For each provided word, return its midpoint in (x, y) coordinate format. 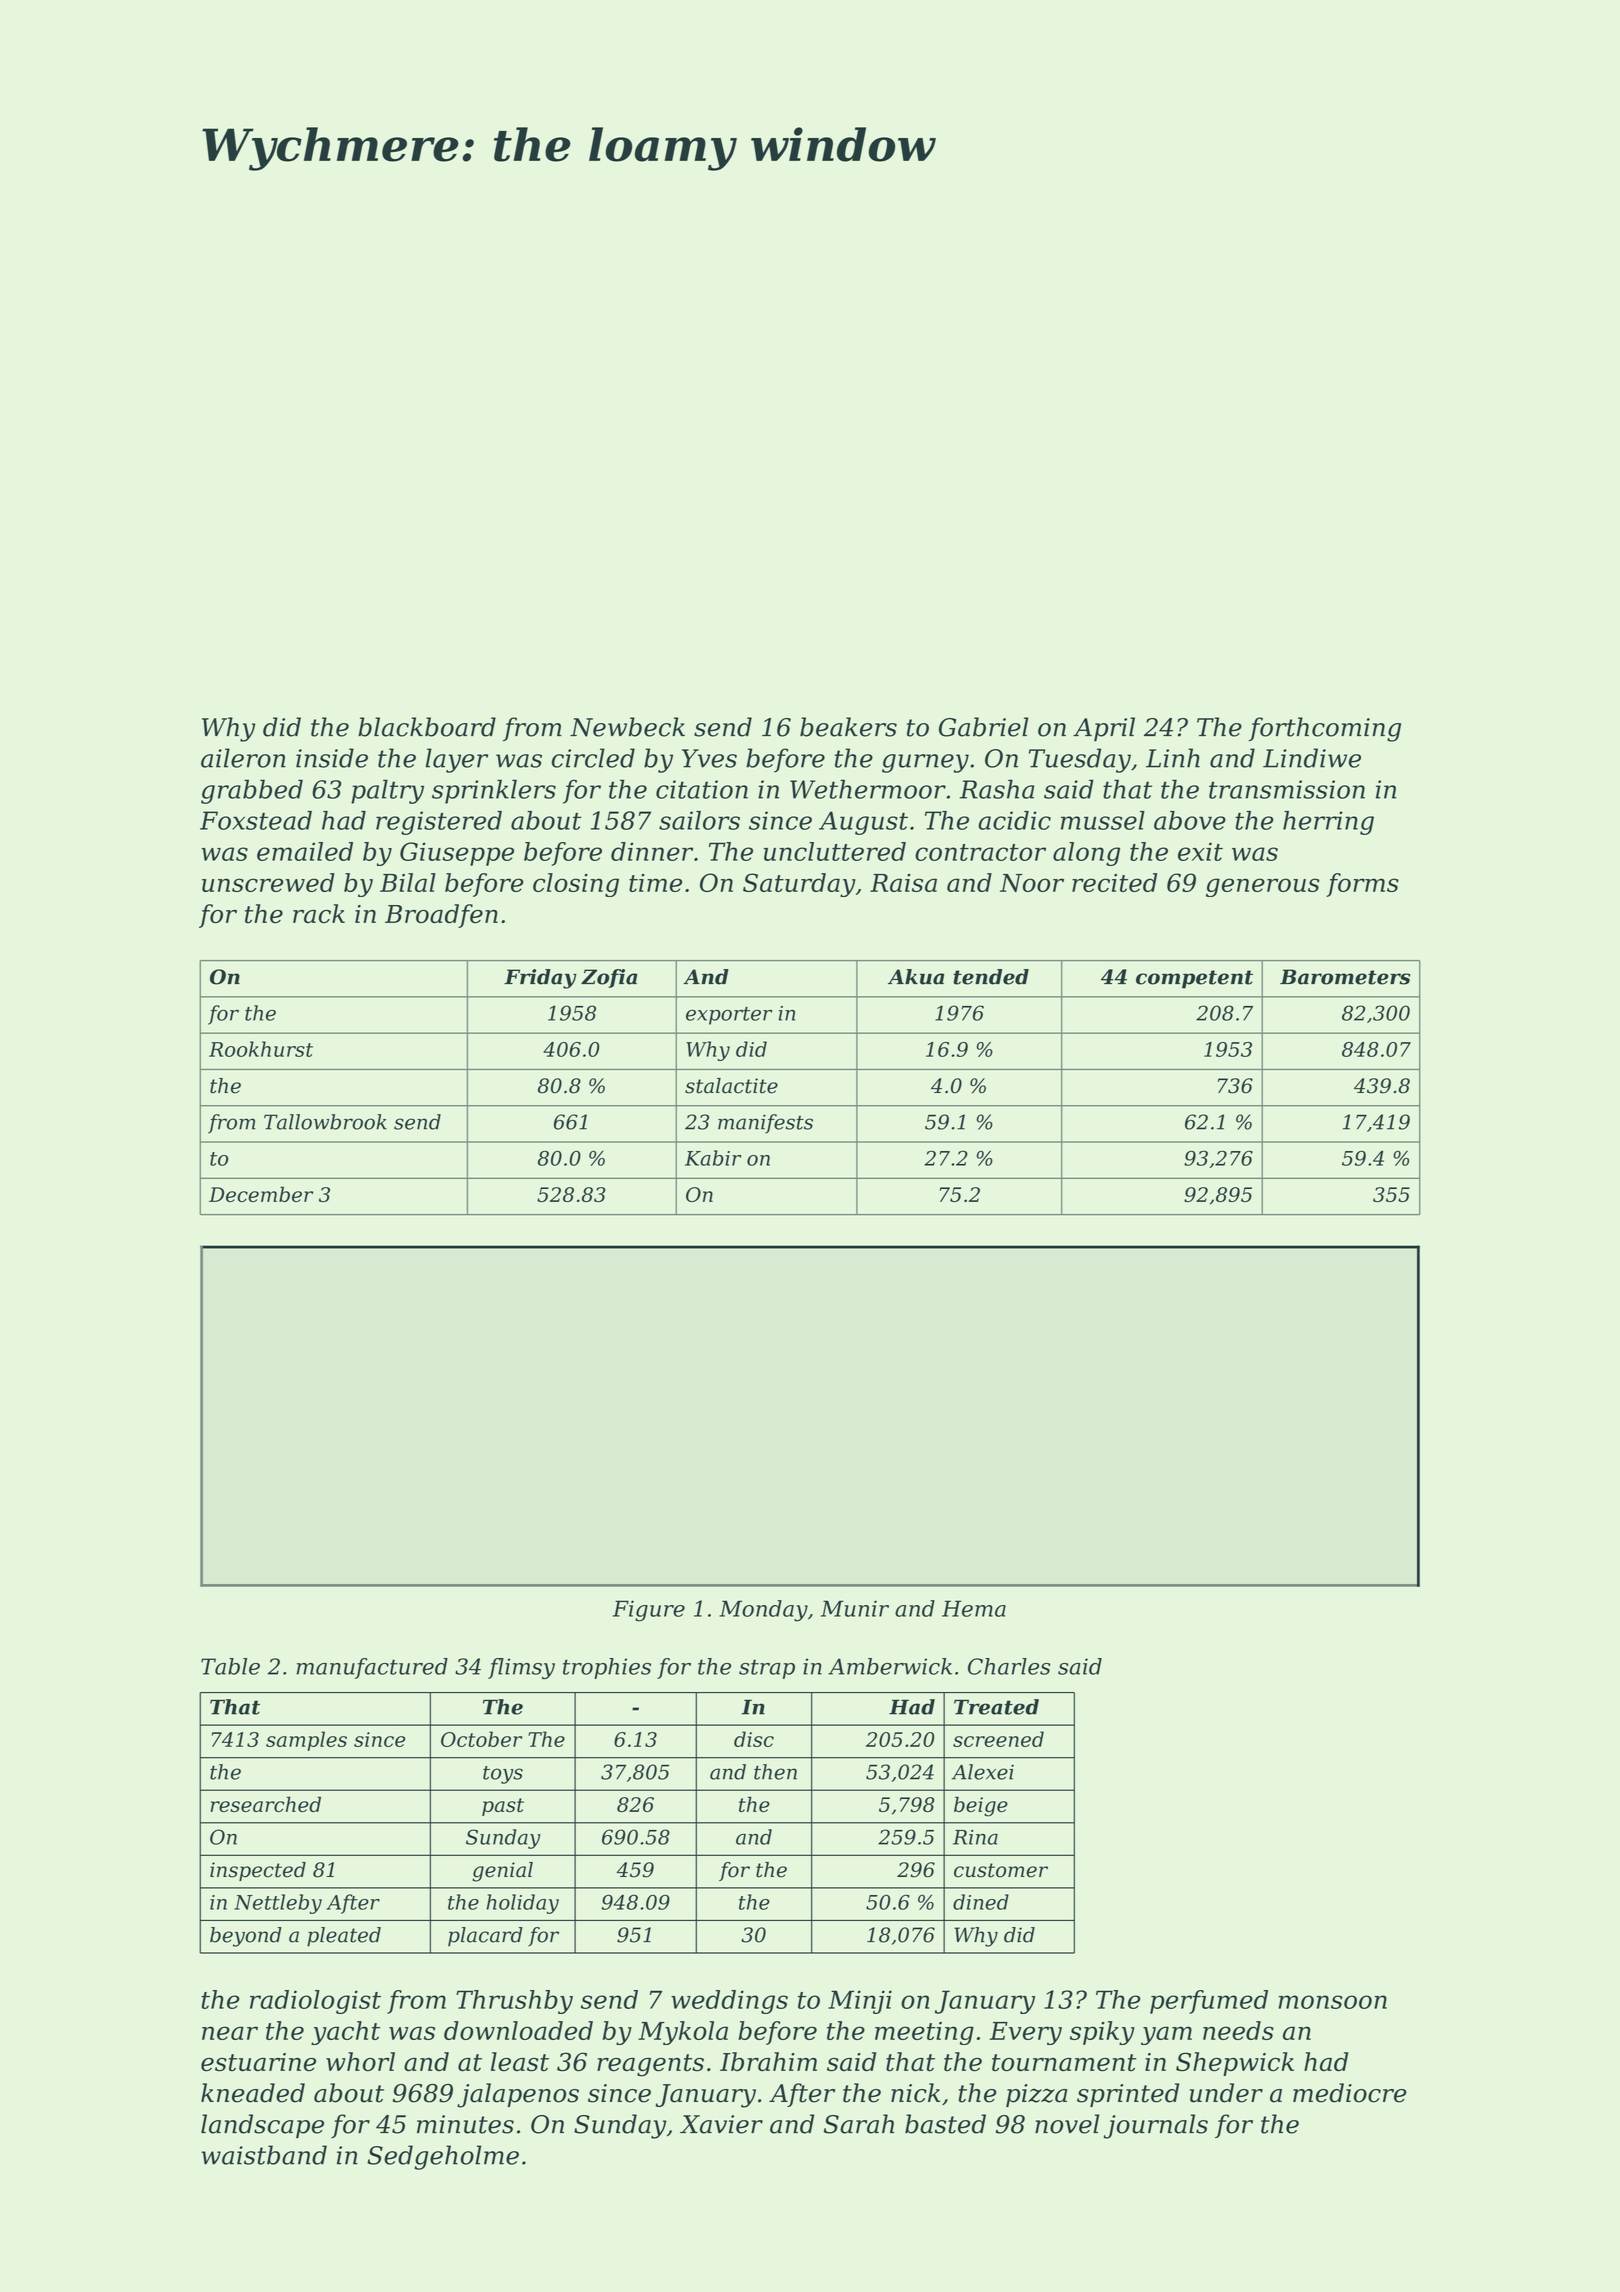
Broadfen (441, 916)
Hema (974, 1608)
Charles (1009, 1666)
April (1104, 729)
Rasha (997, 789)
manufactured (372, 1668)
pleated (344, 1937)
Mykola (683, 2033)
